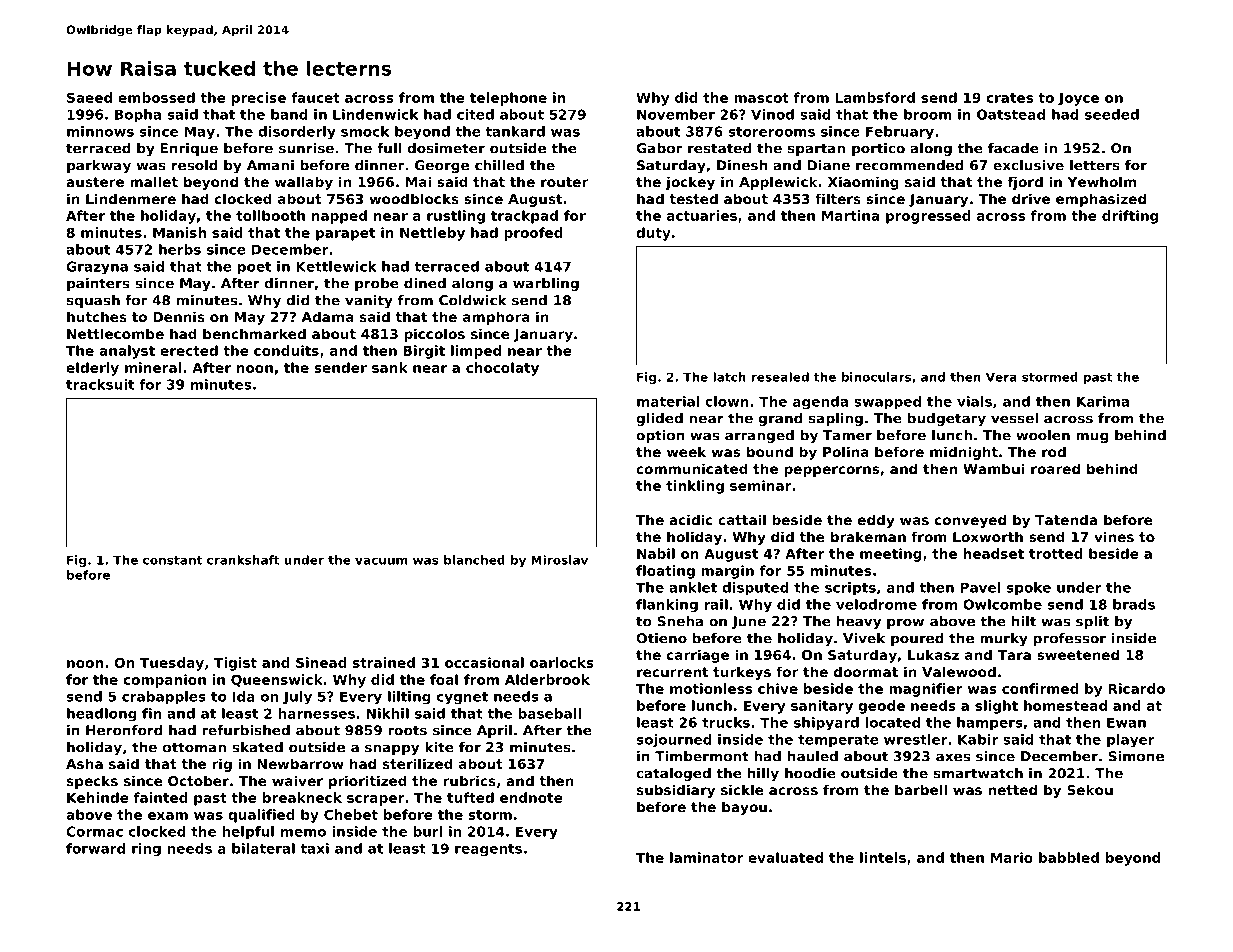  Describe the element at coordinates (89, 97) in the screenshot. I see `Saeed` at that location.
